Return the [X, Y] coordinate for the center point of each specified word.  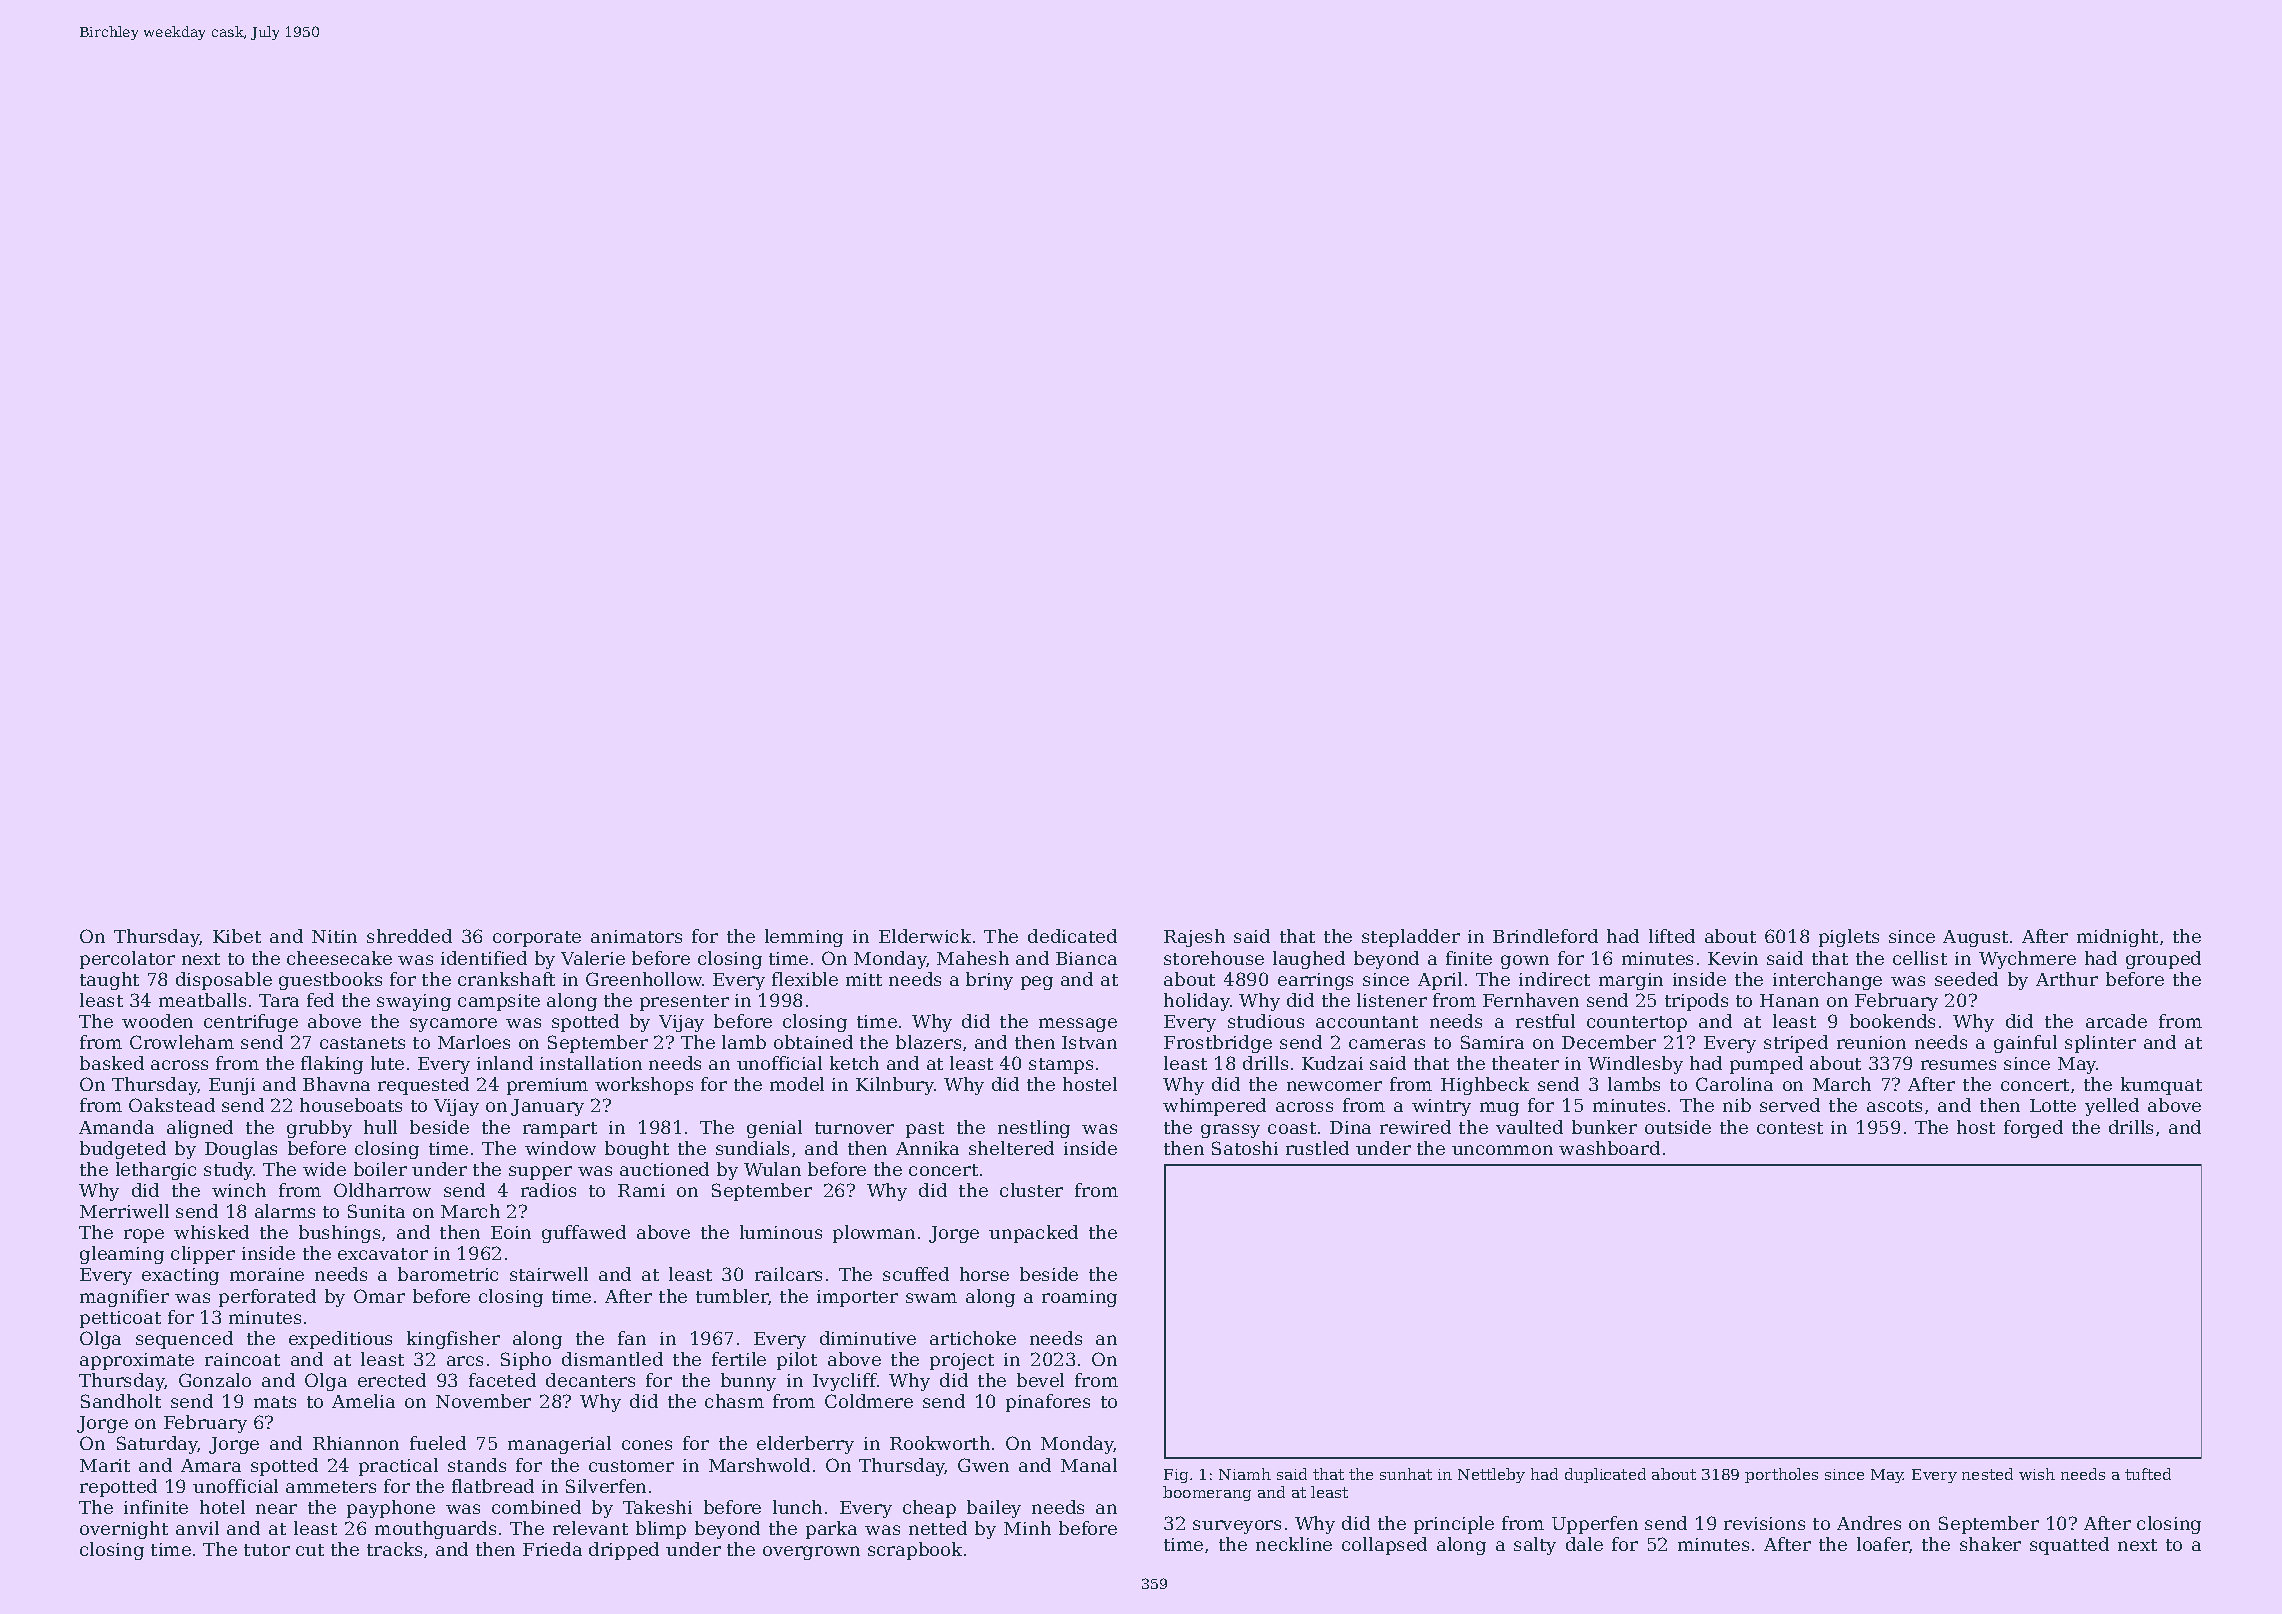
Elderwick [925, 936]
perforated [267, 1298]
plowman [874, 1234]
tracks [394, 1549]
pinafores [1048, 1403]
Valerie [593, 958]
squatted [2069, 1546]
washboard [1609, 1148]
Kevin [1733, 958]
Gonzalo [215, 1380]
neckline [1294, 1544]
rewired [1415, 1127]
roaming [1079, 1298]
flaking [332, 1065]
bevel [1040, 1380]
